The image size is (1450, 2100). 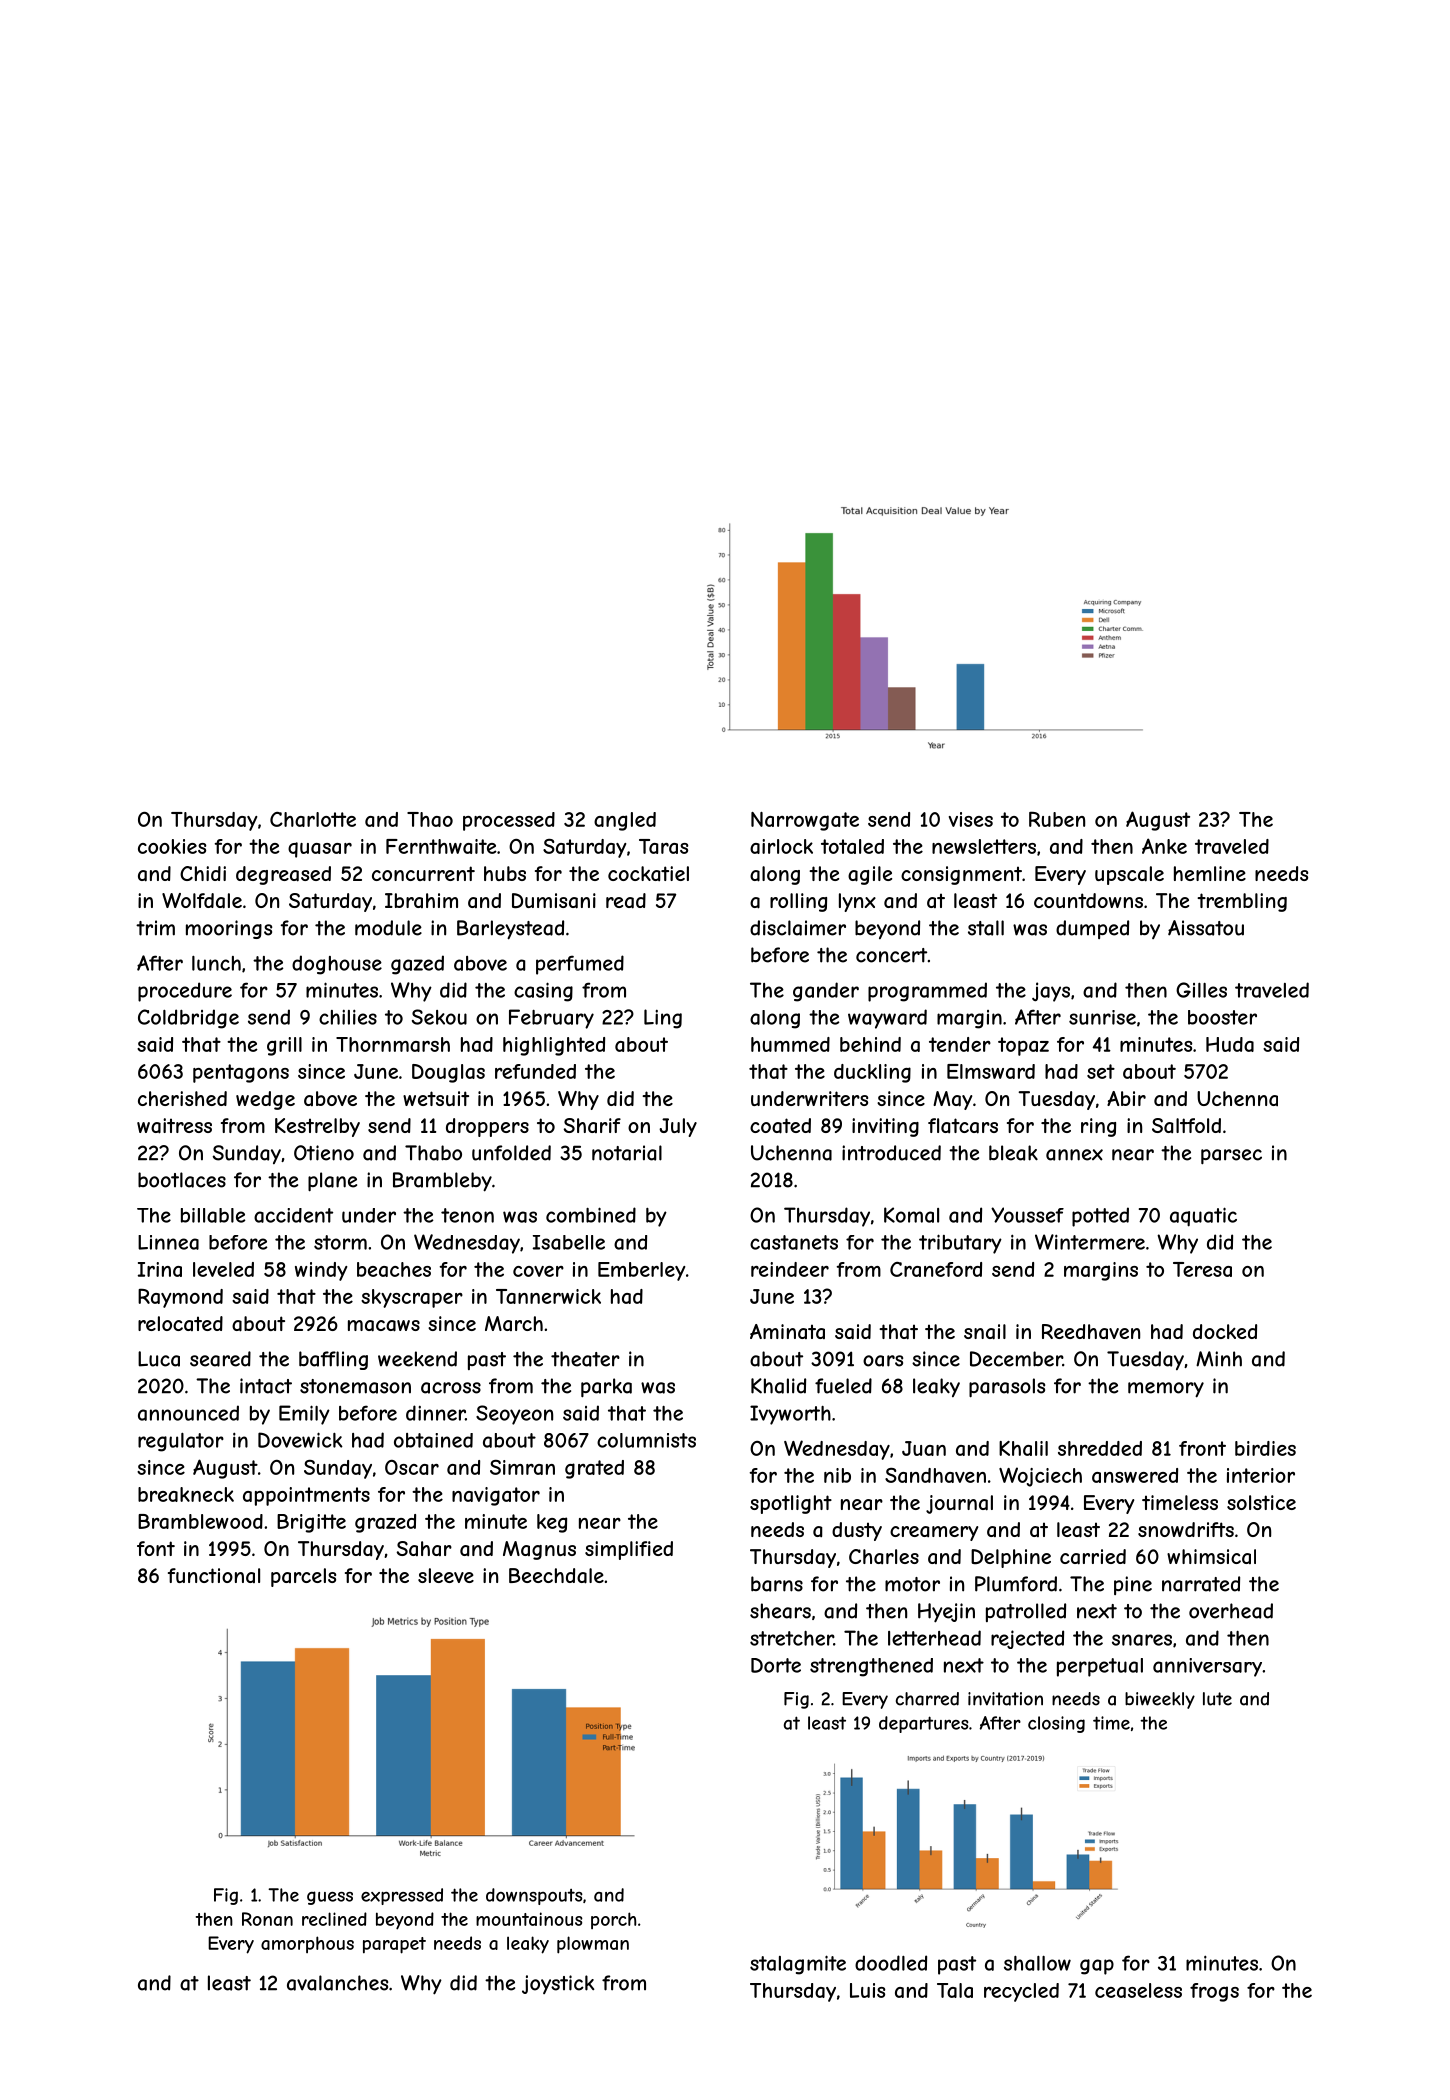 What do you see at coordinates (1056, 1724) in the screenshot?
I see `closing` at bounding box center [1056, 1724].
